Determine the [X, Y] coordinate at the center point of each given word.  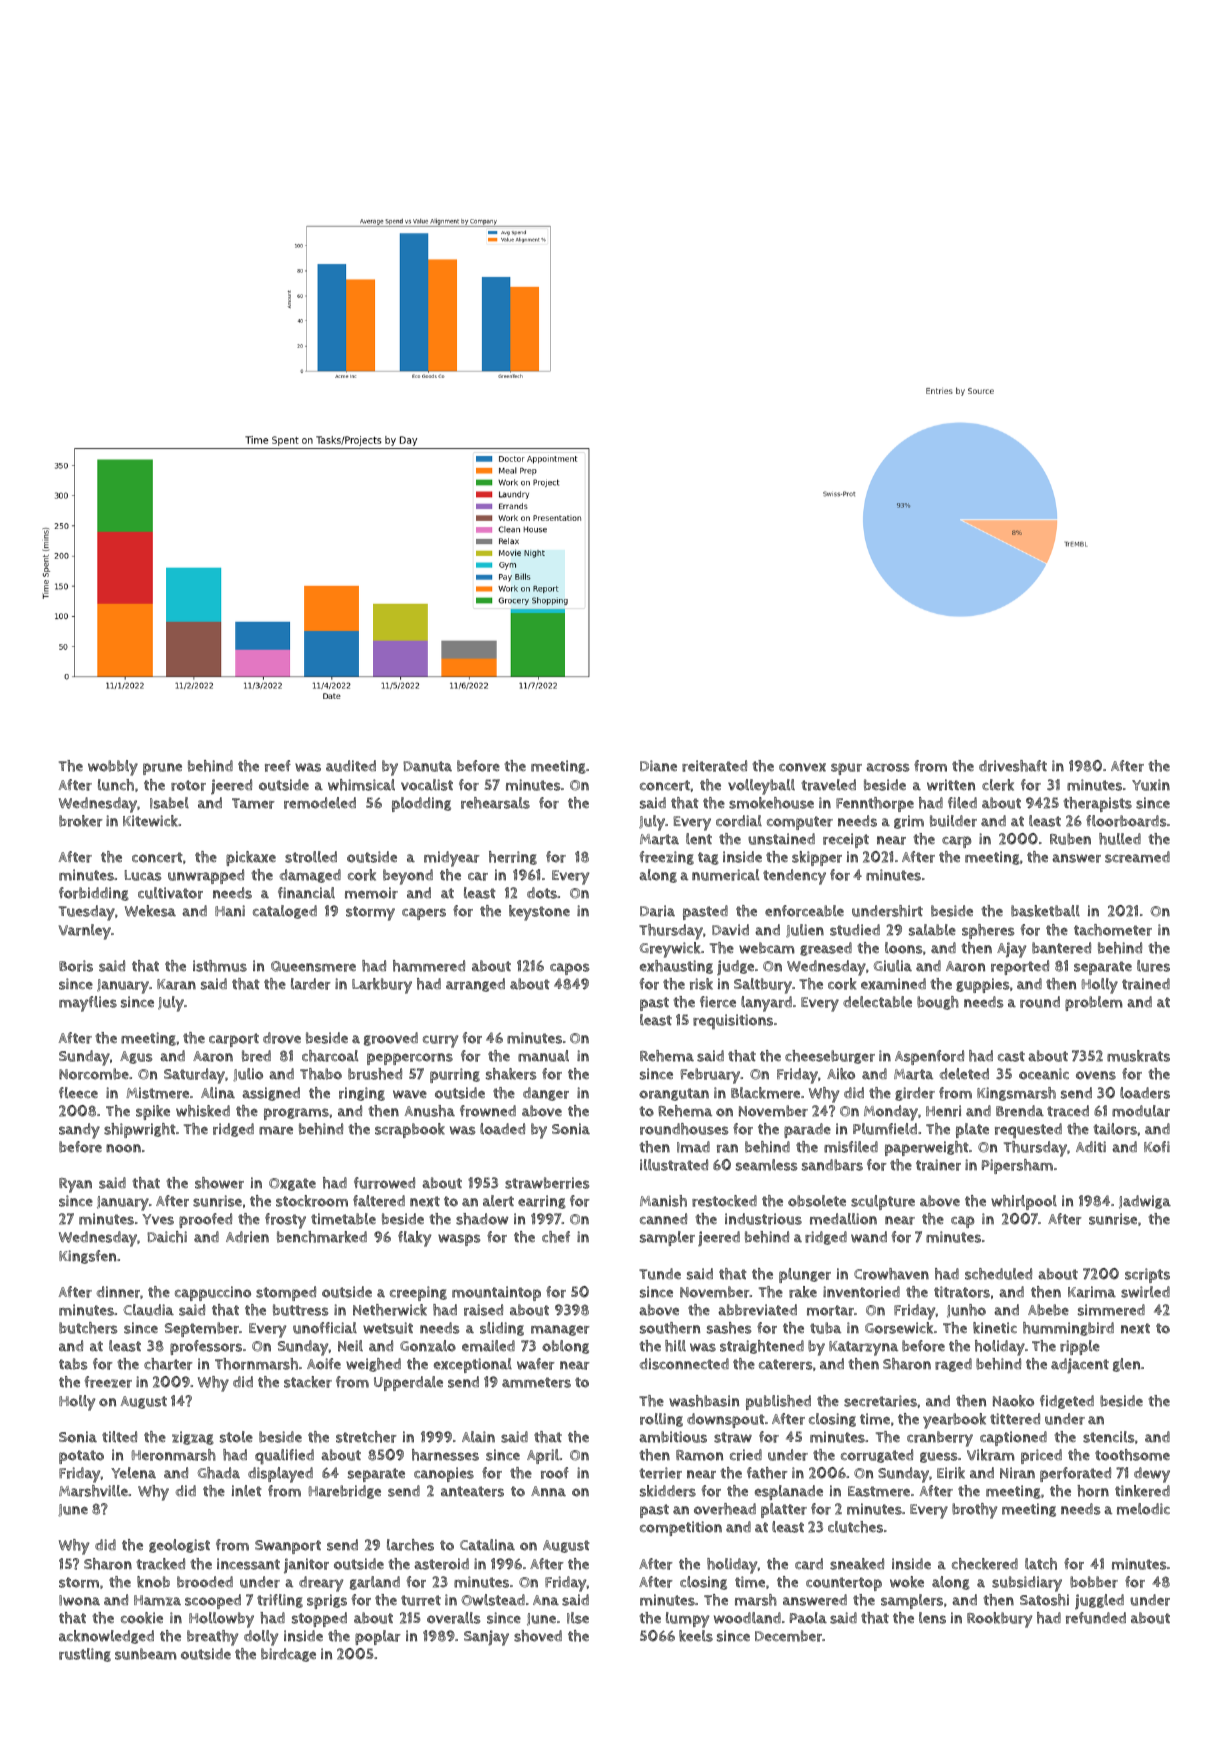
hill [675, 1346]
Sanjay [486, 1638]
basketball [1045, 911]
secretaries [880, 1401]
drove [282, 1038]
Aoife [324, 1364]
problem [1094, 1003]
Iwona [79, 1600]
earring [542, 1202]
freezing [666, 858]
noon [123, 1148]
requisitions [733, 1021]
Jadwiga [1145, 1202]
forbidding [94, 894]
